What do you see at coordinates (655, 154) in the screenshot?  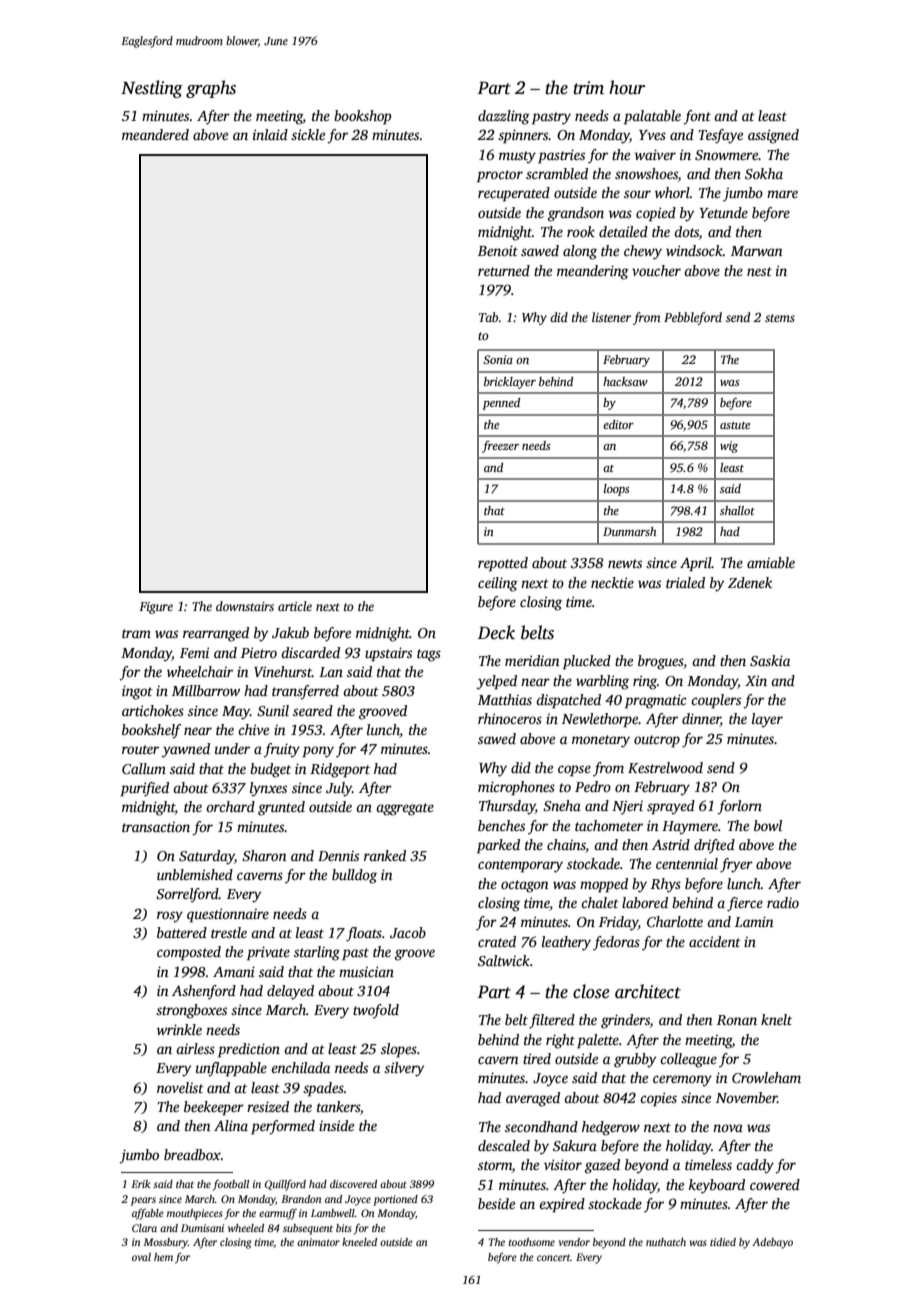 I see `waiver` at bounding box center [655, 154].
